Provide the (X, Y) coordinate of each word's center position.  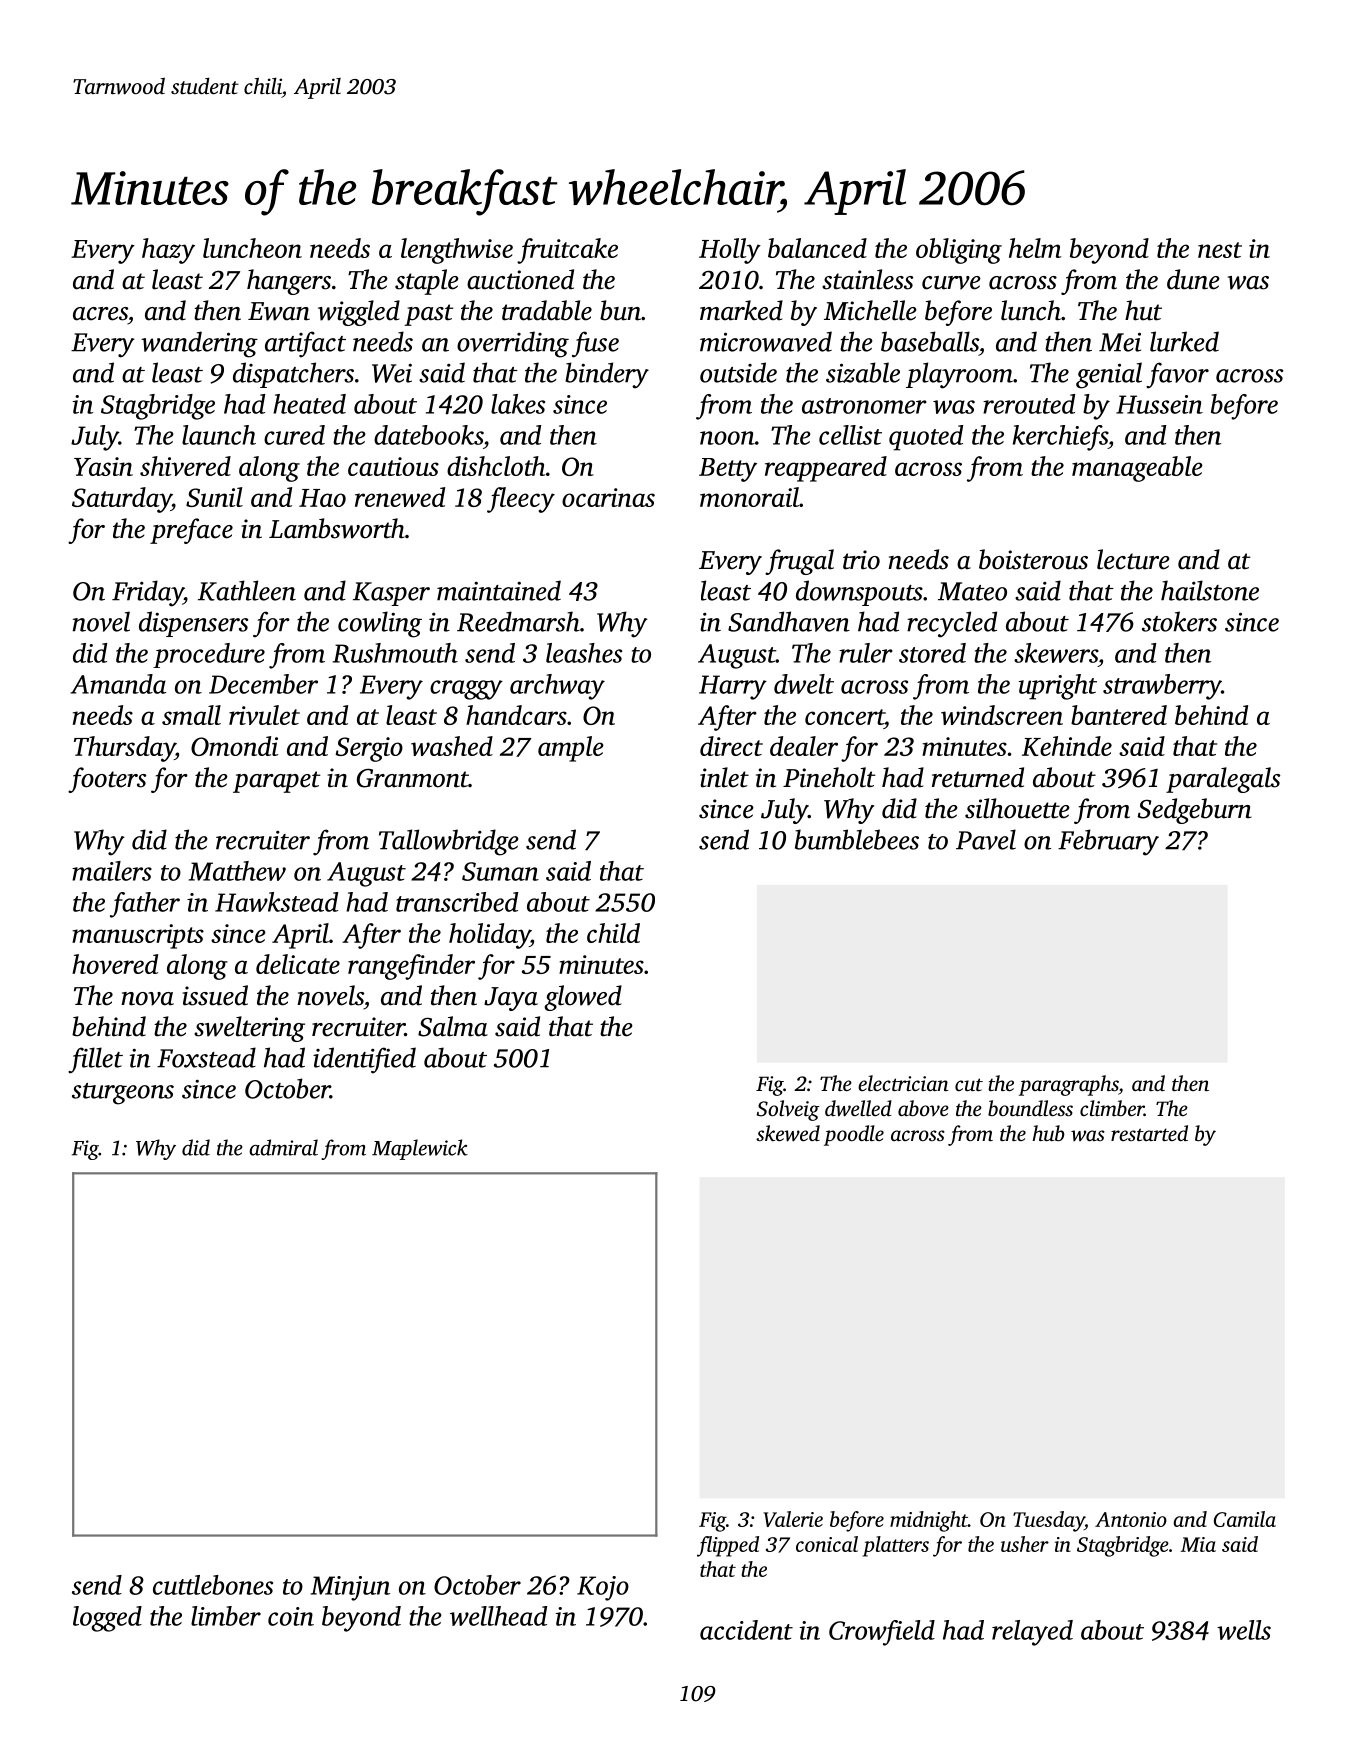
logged (107, 1619)
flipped (728, 1546)
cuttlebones (213, 1585)
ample (571, 749)
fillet (95, 1060)
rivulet (264, 715)
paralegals (1223, 780)
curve (951, 283)
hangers (289, 282)
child (613, 933)
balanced (817, 248)
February (1108, 842)
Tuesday (1049, 1521)
